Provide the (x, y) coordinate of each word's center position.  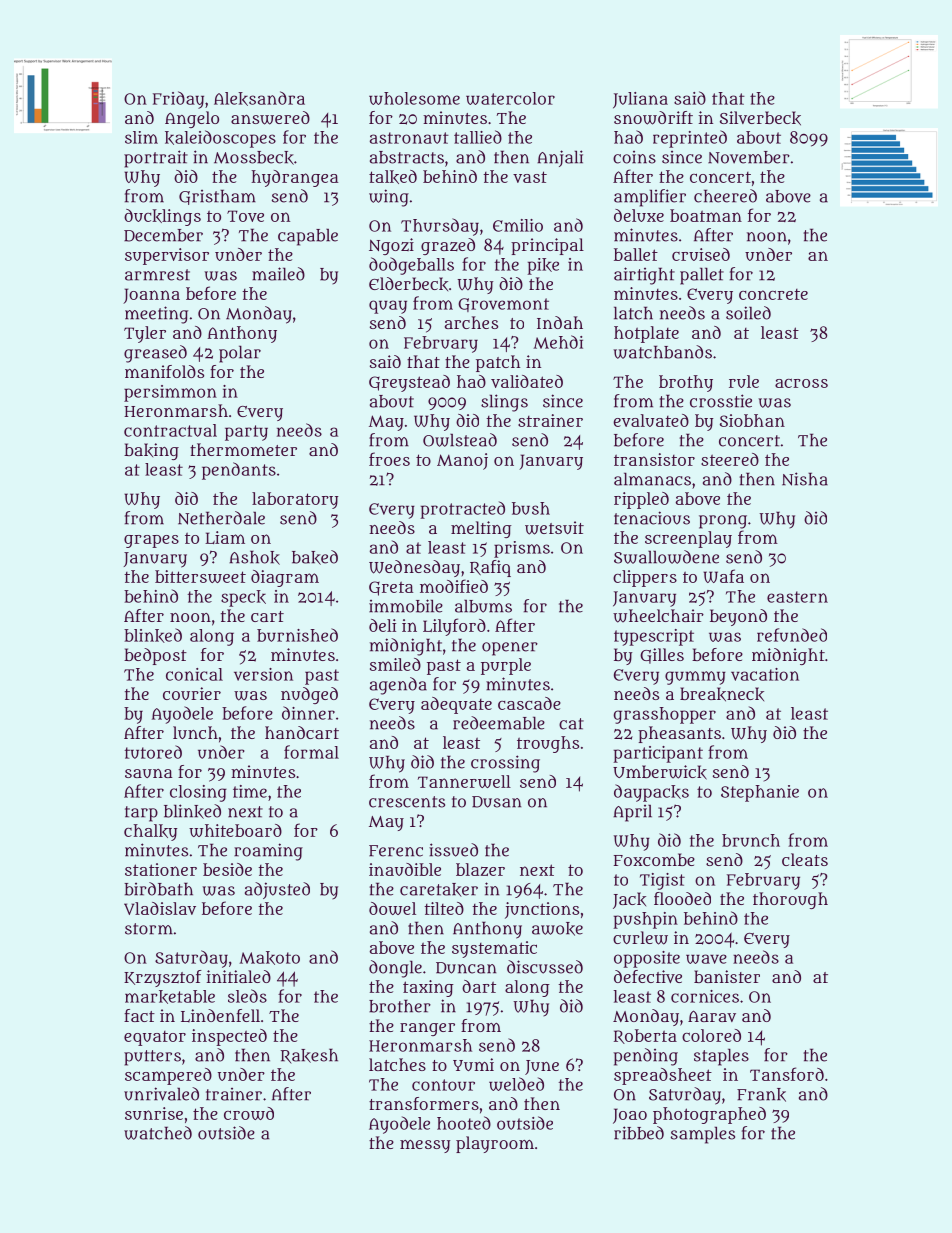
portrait (156, 159)
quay (388, 307)
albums (483, 606)
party (246, 433)
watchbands (662, 352)
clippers (645, 578)
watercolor (510, 98)
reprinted (690, 139)
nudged (309, 695)
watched (158, 1133)
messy (425, 1146)
